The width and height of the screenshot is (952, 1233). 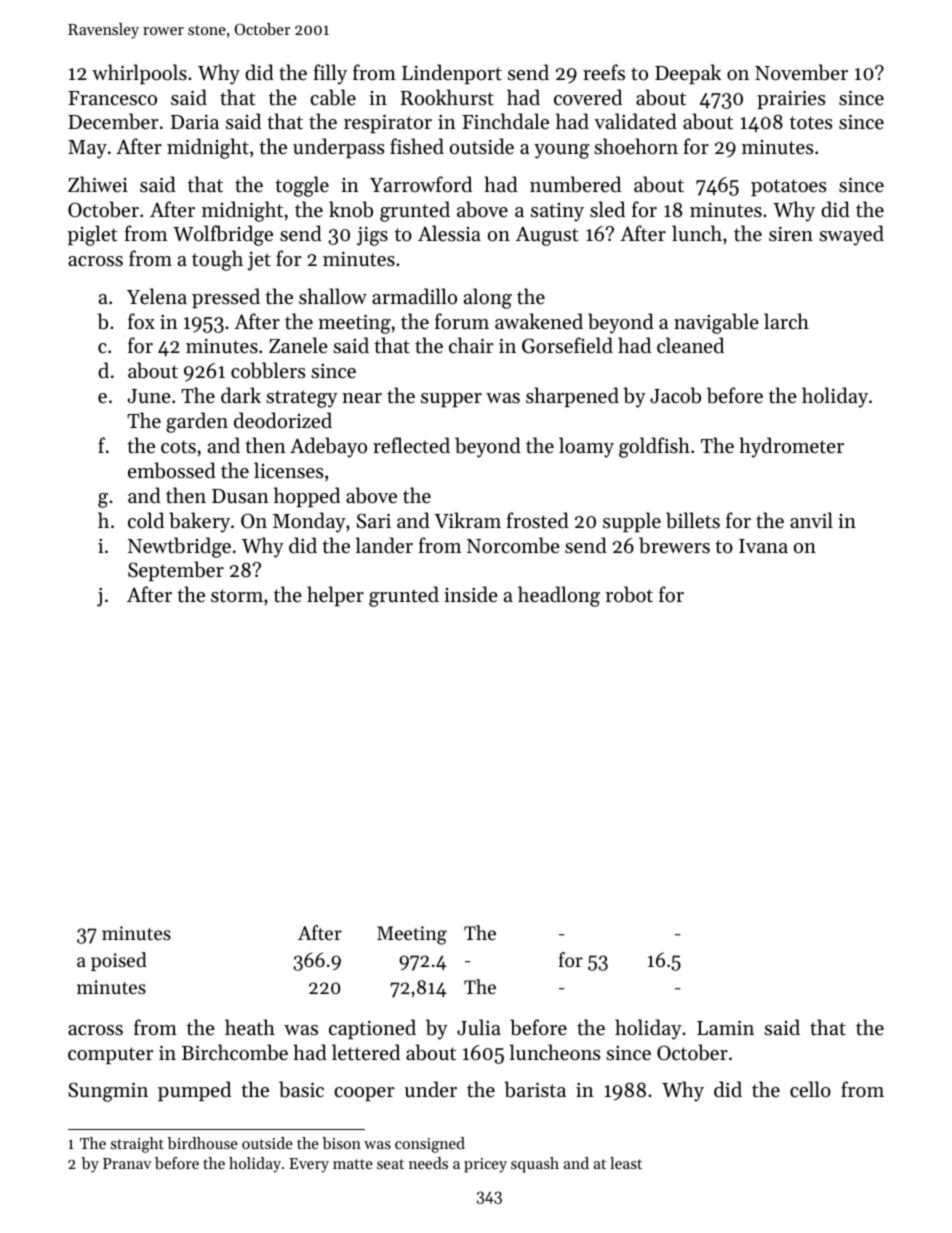 I want to click on Yarrowford, so click(x=421, y=184).
